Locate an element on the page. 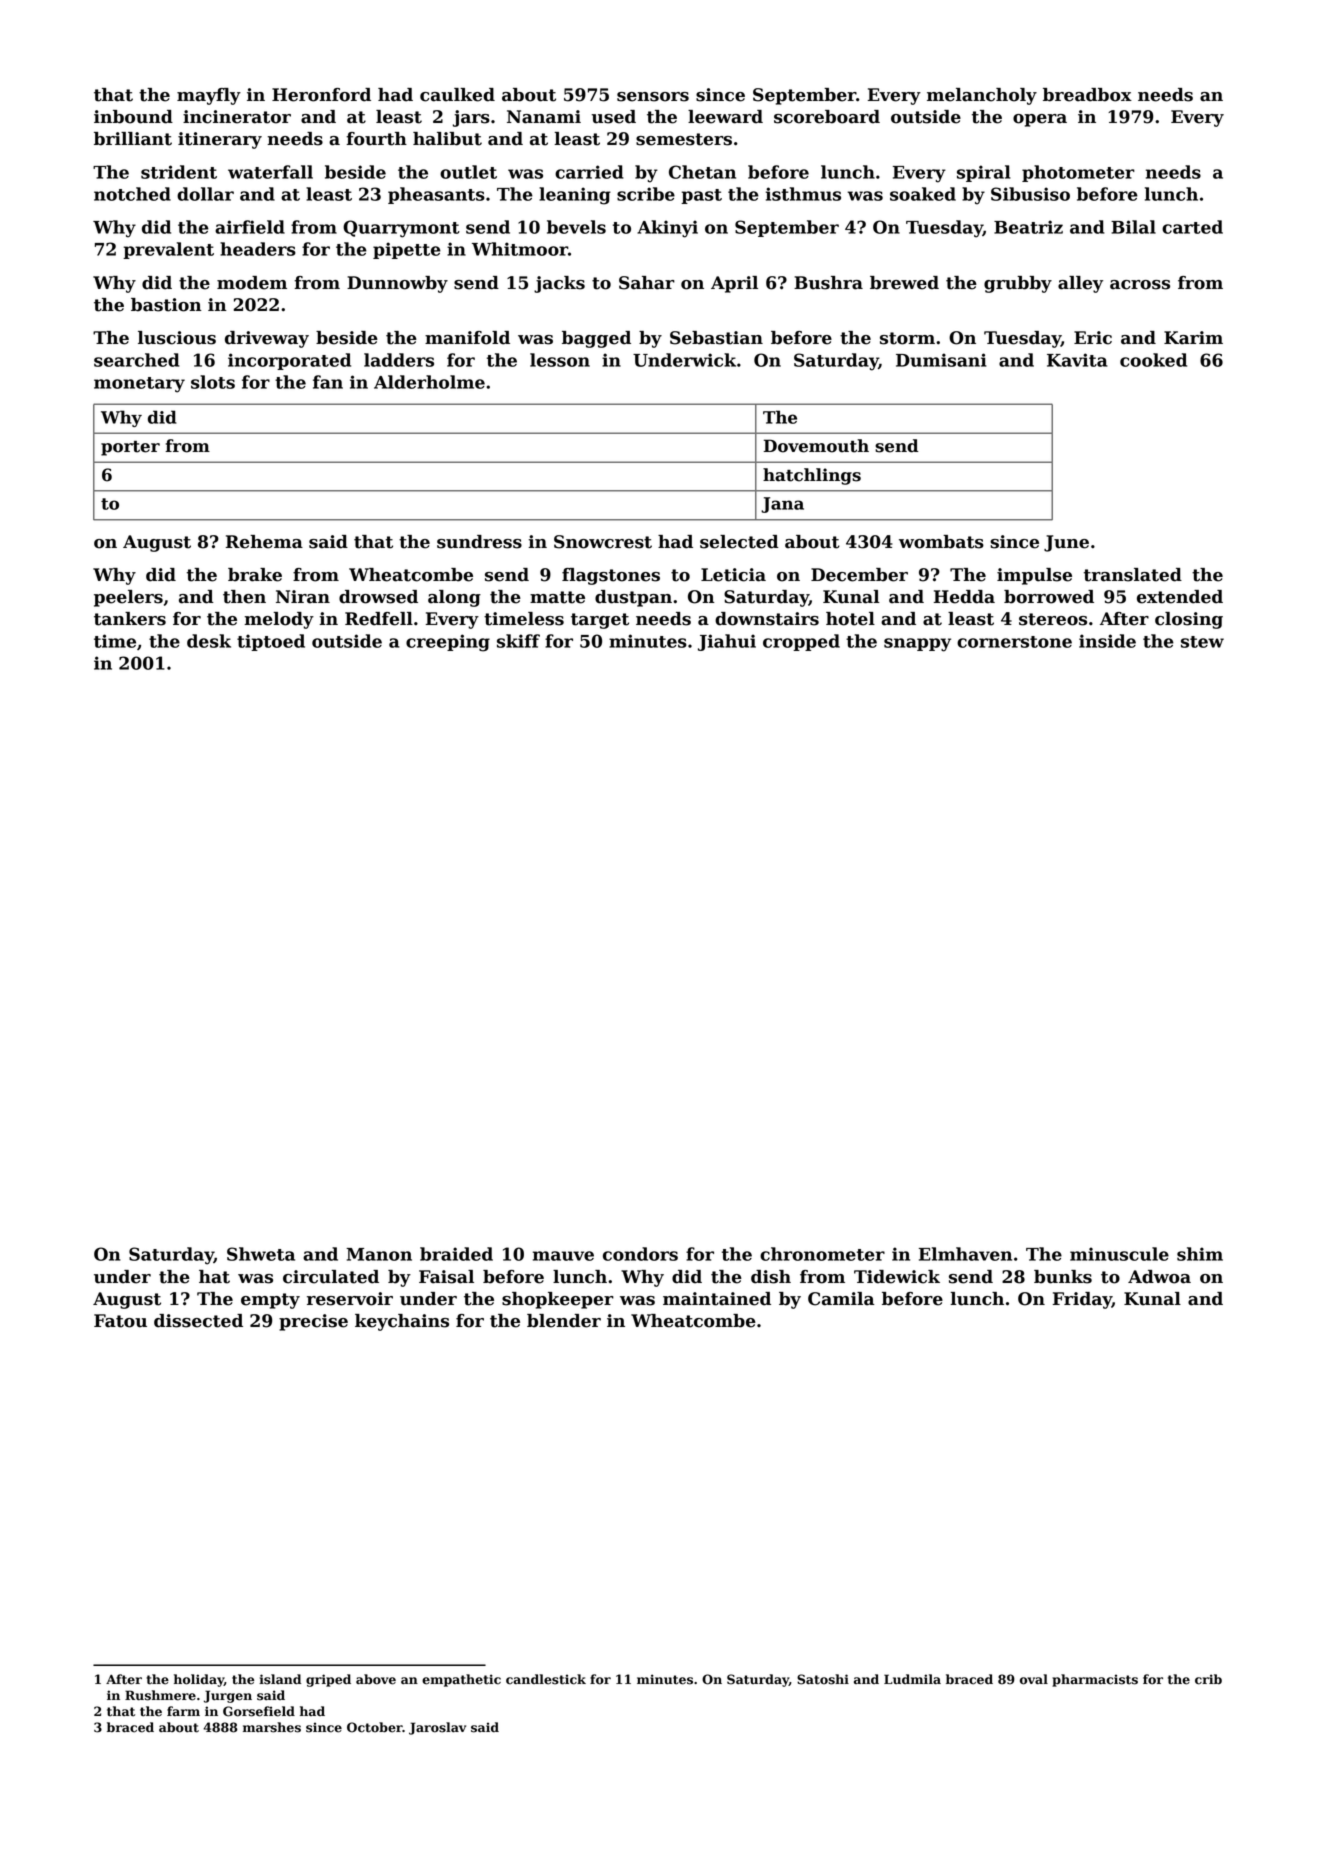 This image has width=1317, height=1862. bagged is located at coordinates (596, 339).
